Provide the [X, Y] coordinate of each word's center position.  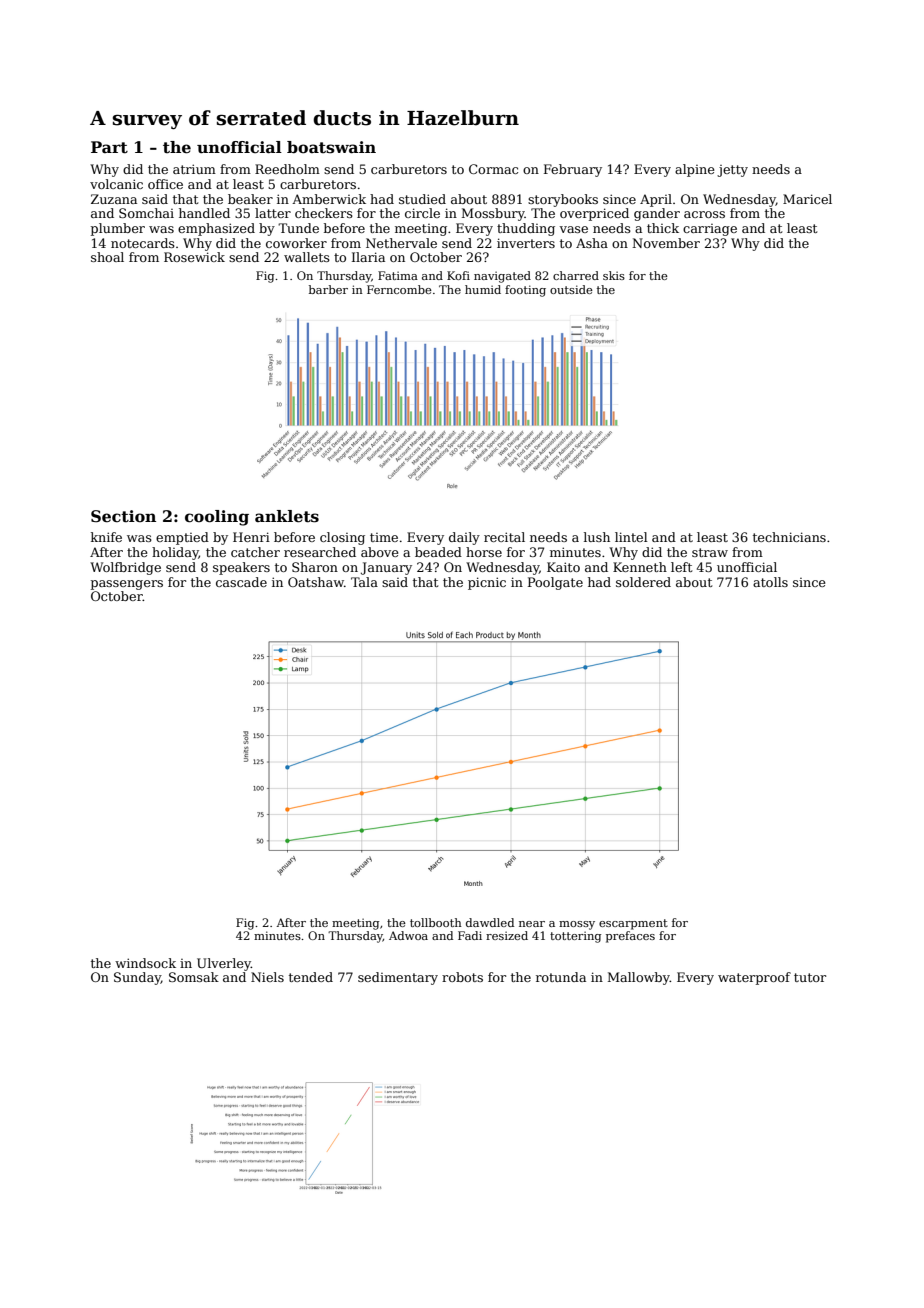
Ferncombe [399, 289]
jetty [732, 171]
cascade [241, 582]
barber [328, 289]
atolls [770, 582]
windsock [145, 963]
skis [614, 275]
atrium [194, 169]
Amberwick [329, 199]
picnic [487, 583]
